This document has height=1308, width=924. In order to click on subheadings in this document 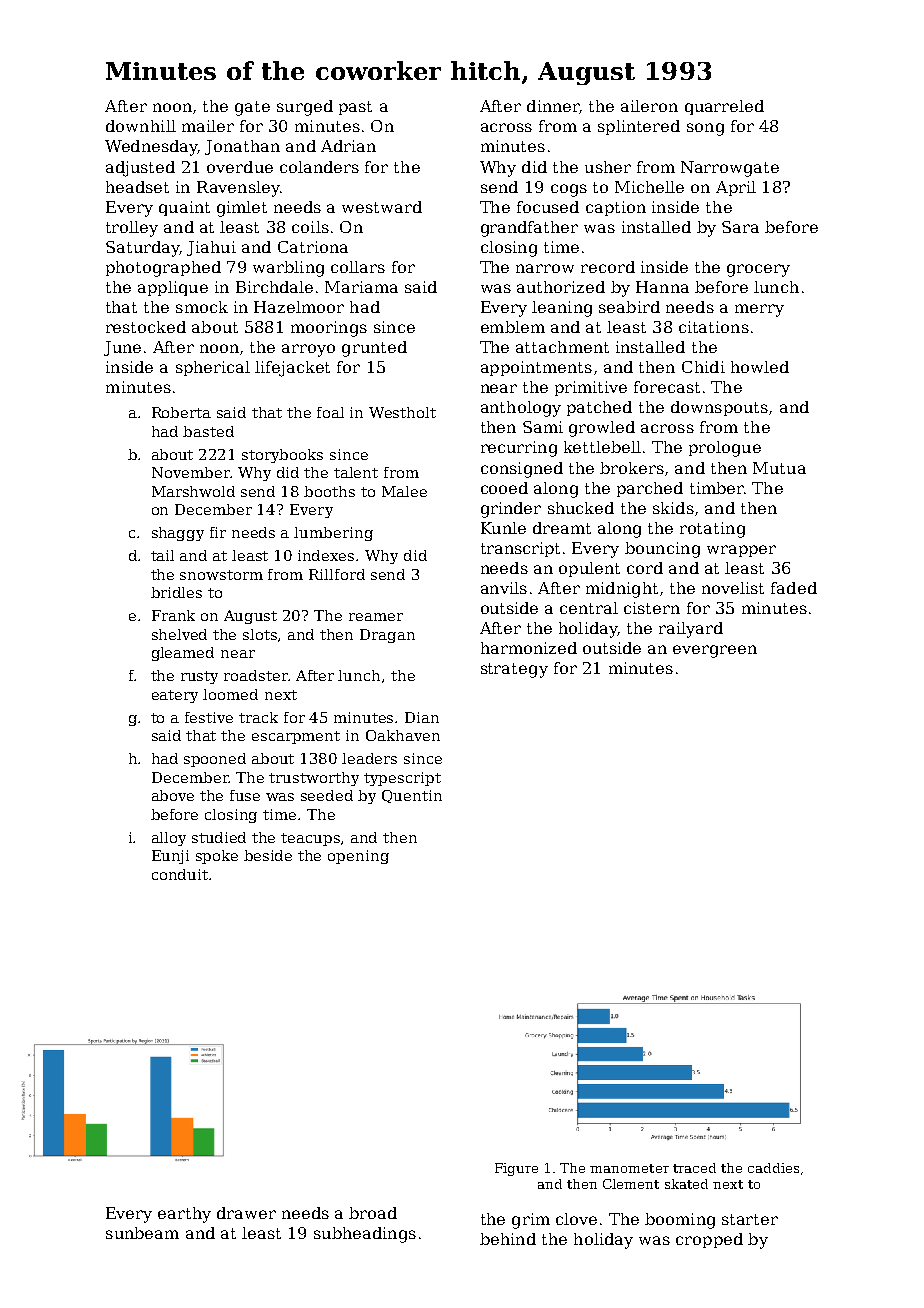, I will do `click(365, 1235)`.
